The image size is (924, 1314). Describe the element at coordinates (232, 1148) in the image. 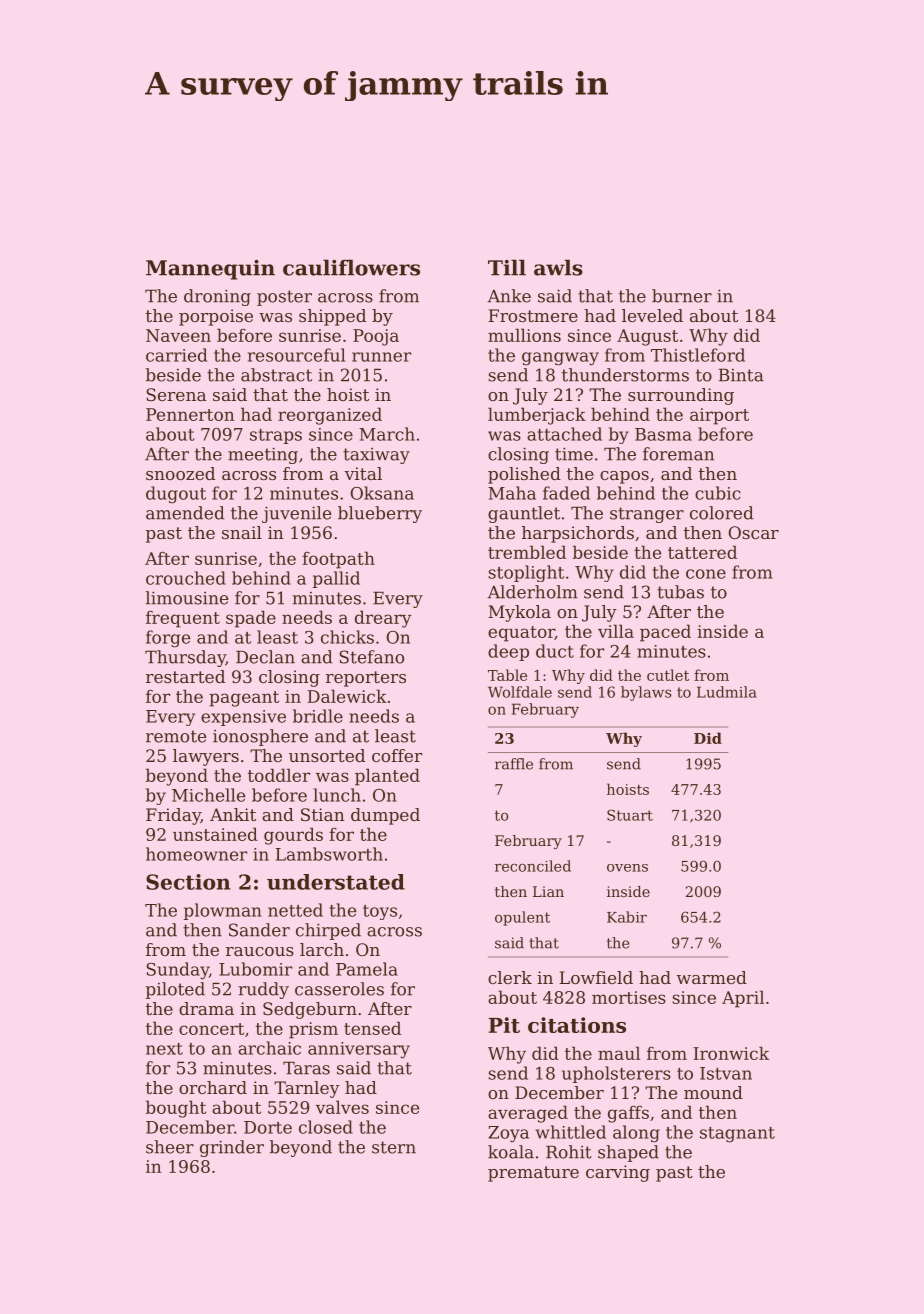

I see `grinder` at that location.
